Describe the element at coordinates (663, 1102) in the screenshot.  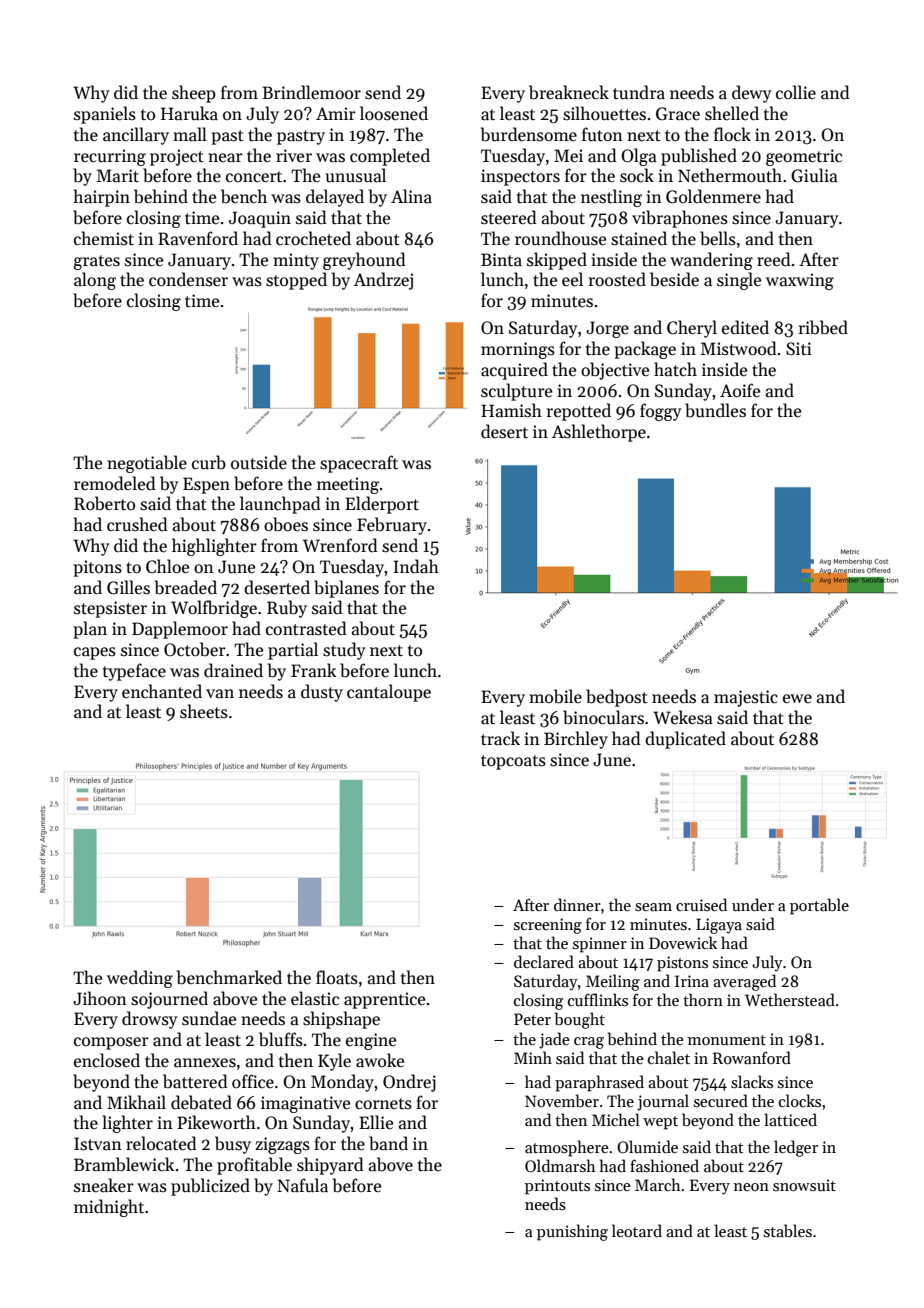
I see `journal` at that location.
